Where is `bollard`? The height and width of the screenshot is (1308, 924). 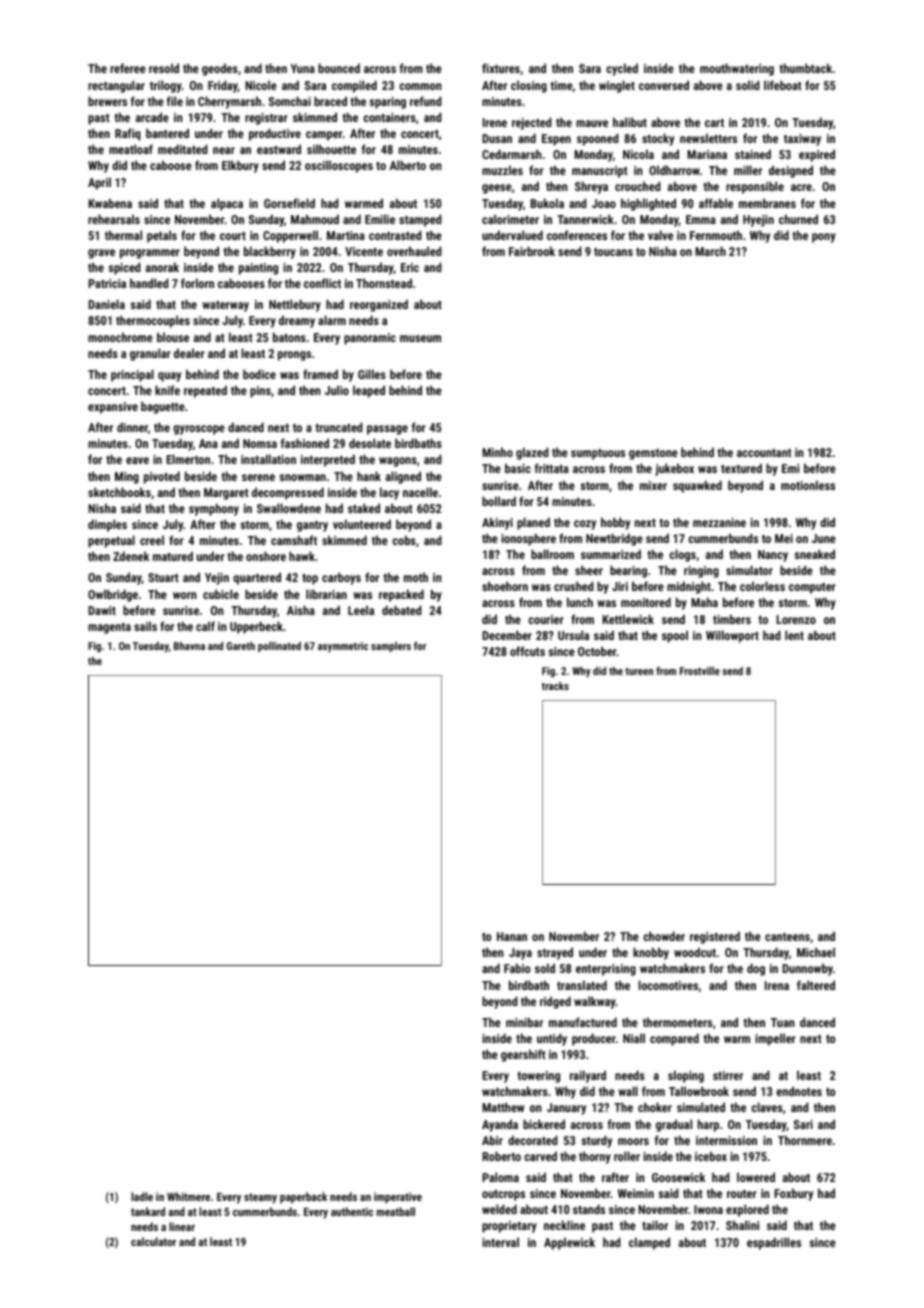 bollard is located at coordinates (499, 501).
